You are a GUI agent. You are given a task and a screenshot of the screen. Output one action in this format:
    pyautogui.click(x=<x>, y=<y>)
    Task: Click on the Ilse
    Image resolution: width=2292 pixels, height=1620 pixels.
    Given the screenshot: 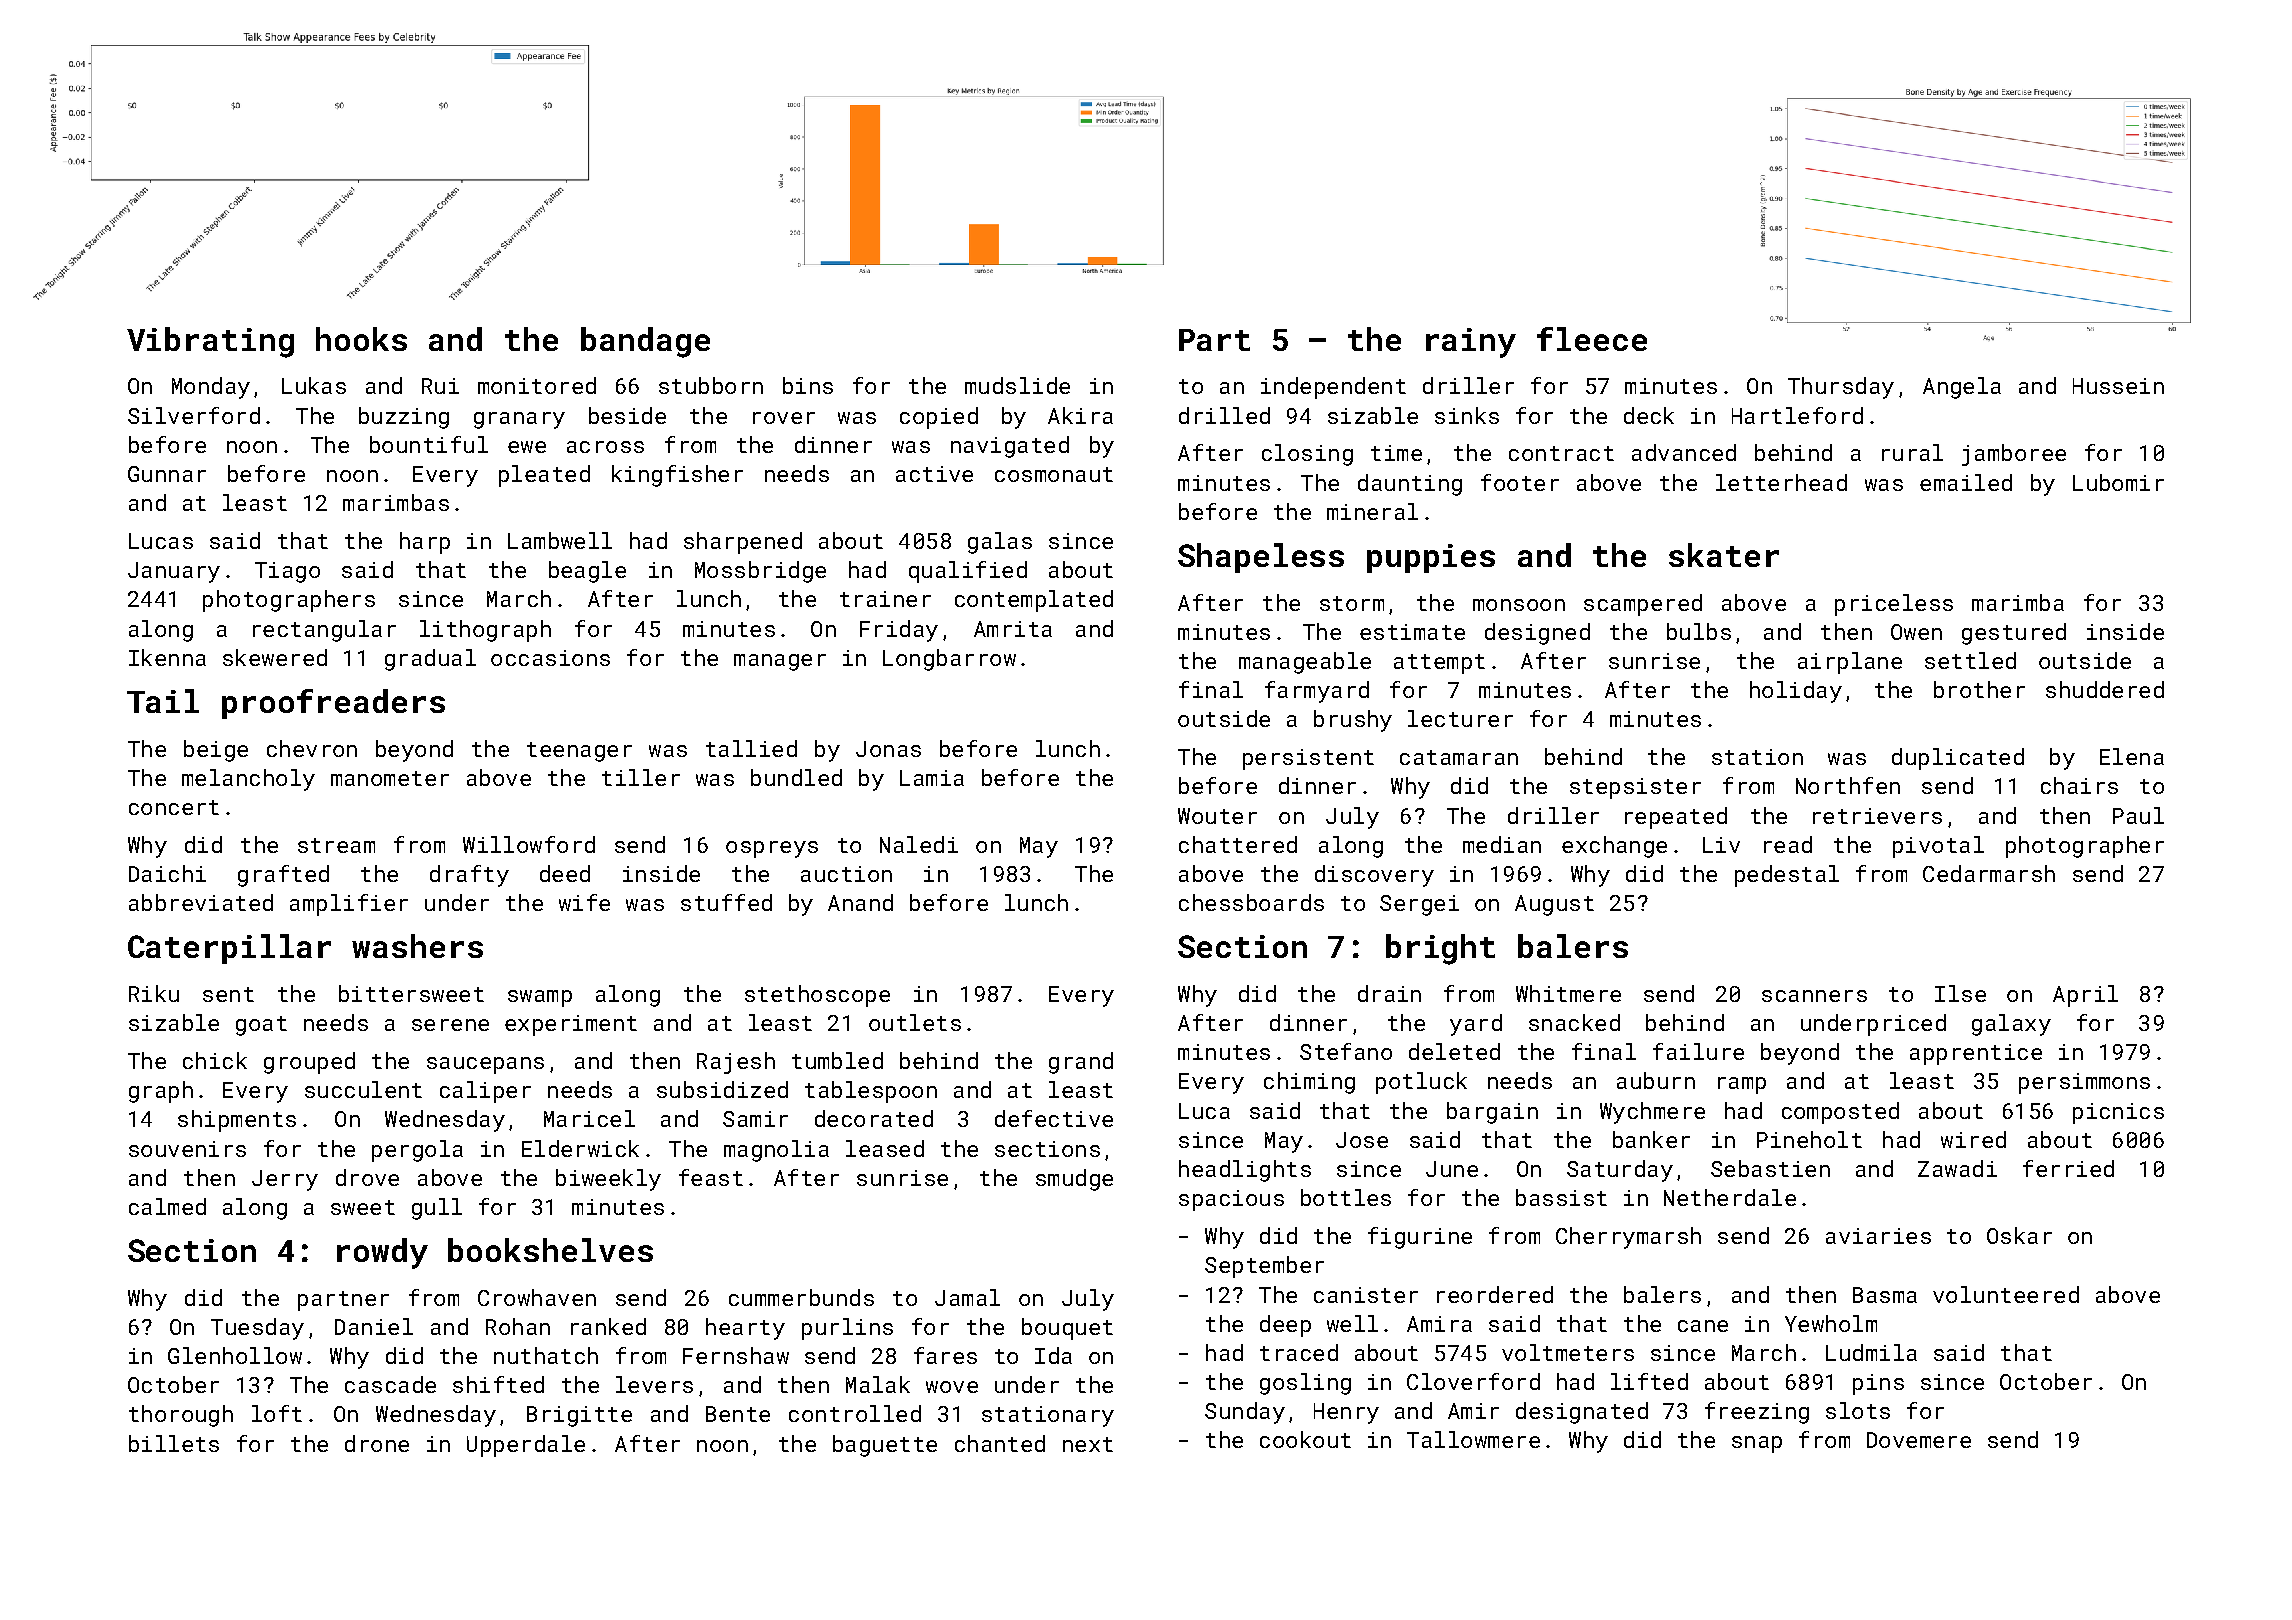 What is the action you would take?
    pyautogui.click(x=1960, y=993)
